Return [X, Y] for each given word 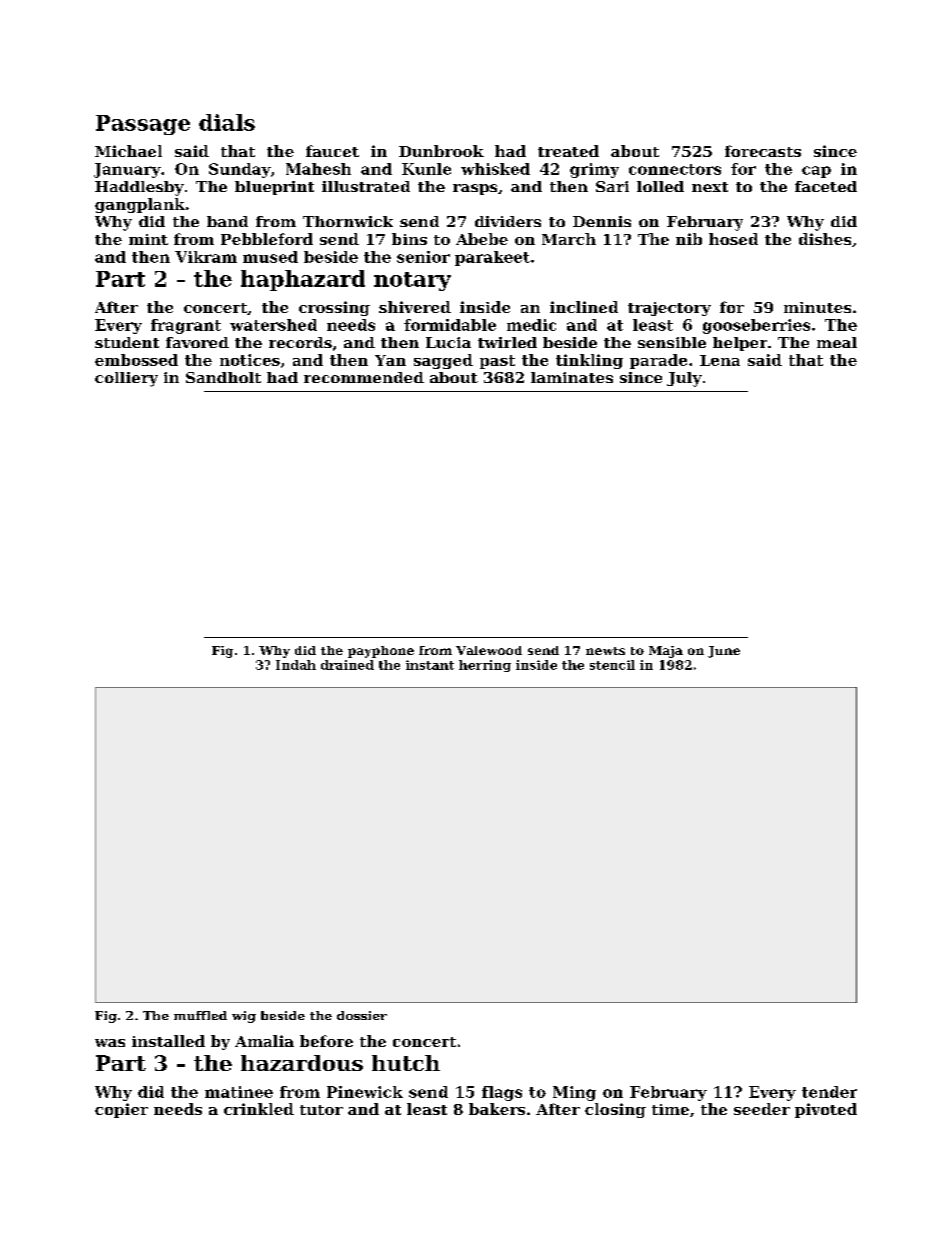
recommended [364, 377]
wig [244, 1017]
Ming [574, 1093]
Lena [720, 360]
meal [837, 342]
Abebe [482, 239]
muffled [200, 1015]
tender [829, 1092]
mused [270, 257]
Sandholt [223, 377]
